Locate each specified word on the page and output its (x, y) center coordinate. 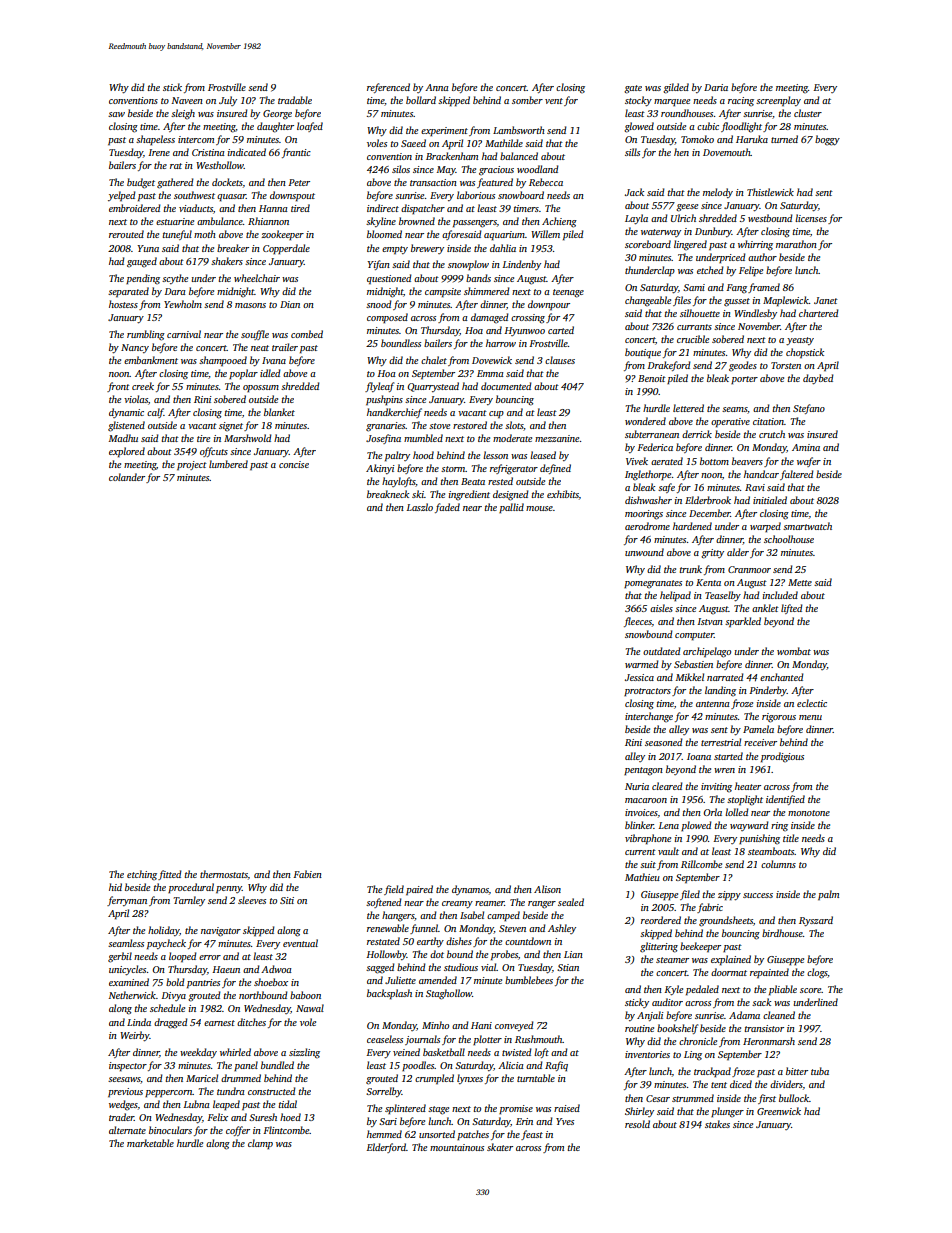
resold (637, 1124)
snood (379, 304)
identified (785, 800)
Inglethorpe (648, 475)
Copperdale (286, 249)
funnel (424, 929)
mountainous (457, 1147)
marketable (150, 1143)
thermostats (224, 874)
